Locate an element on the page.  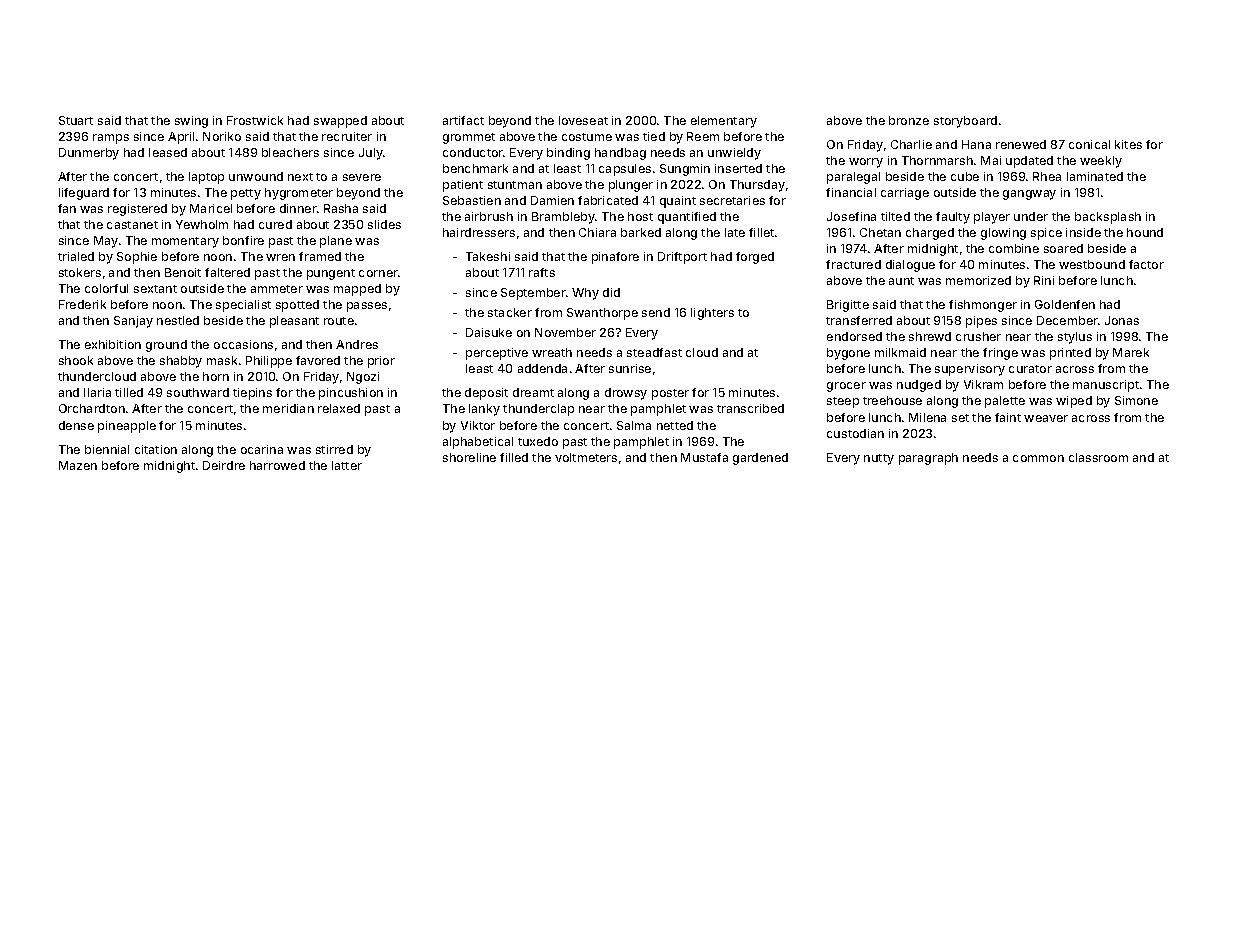
Goldenfen is located at coordinates (1065, 304).
